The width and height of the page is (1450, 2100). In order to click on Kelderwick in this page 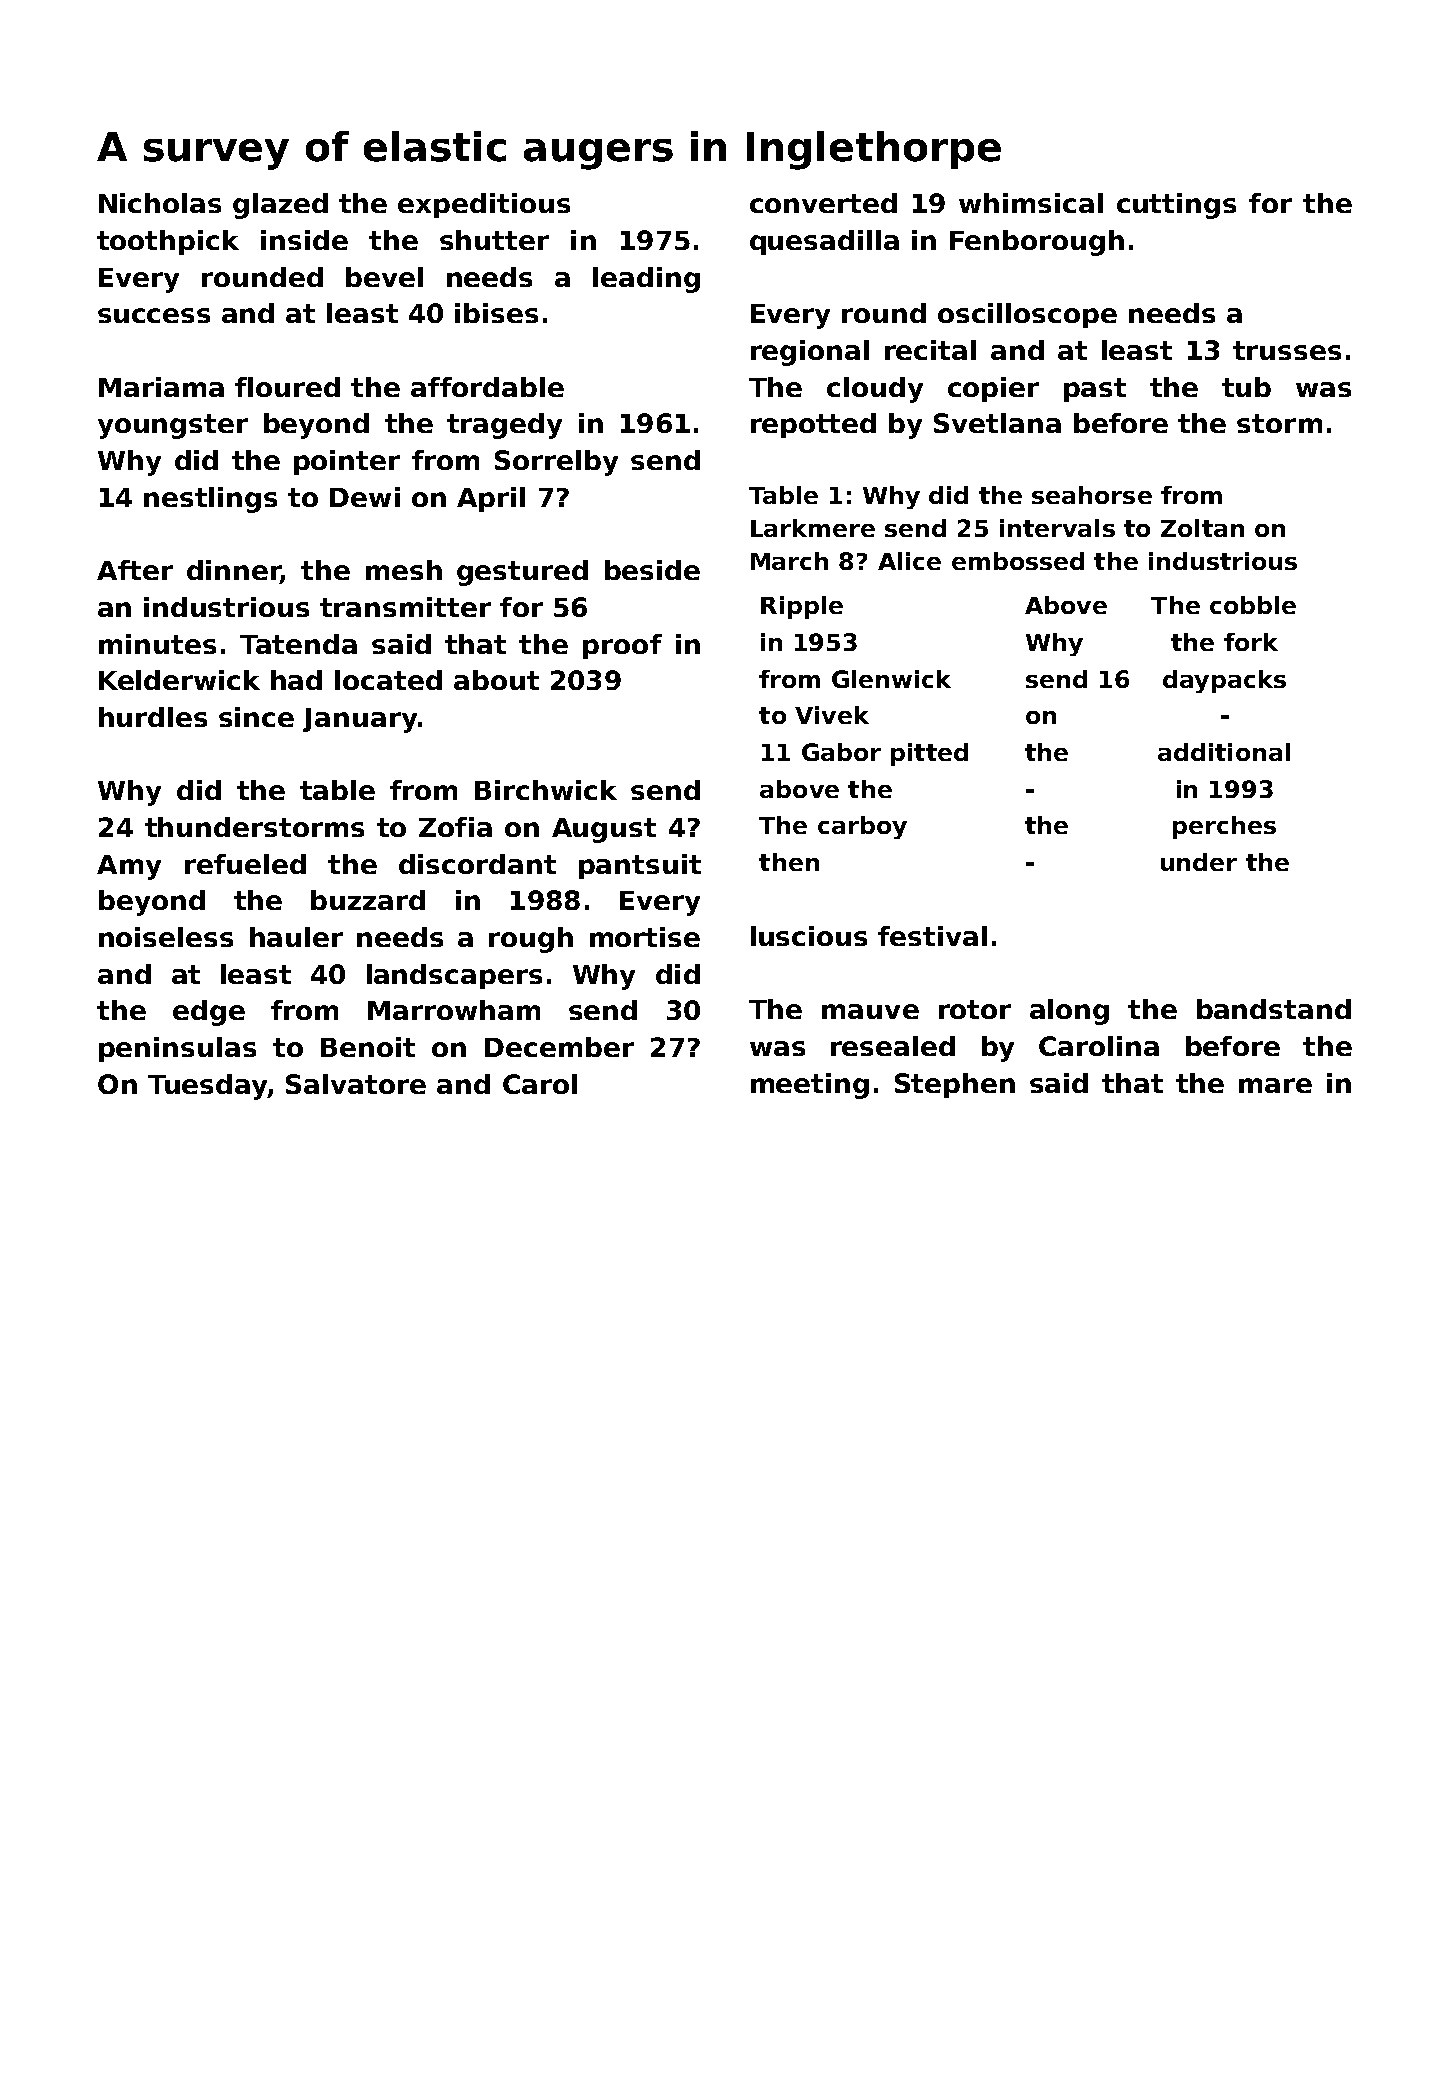, I will do `click(179, 680)`.
